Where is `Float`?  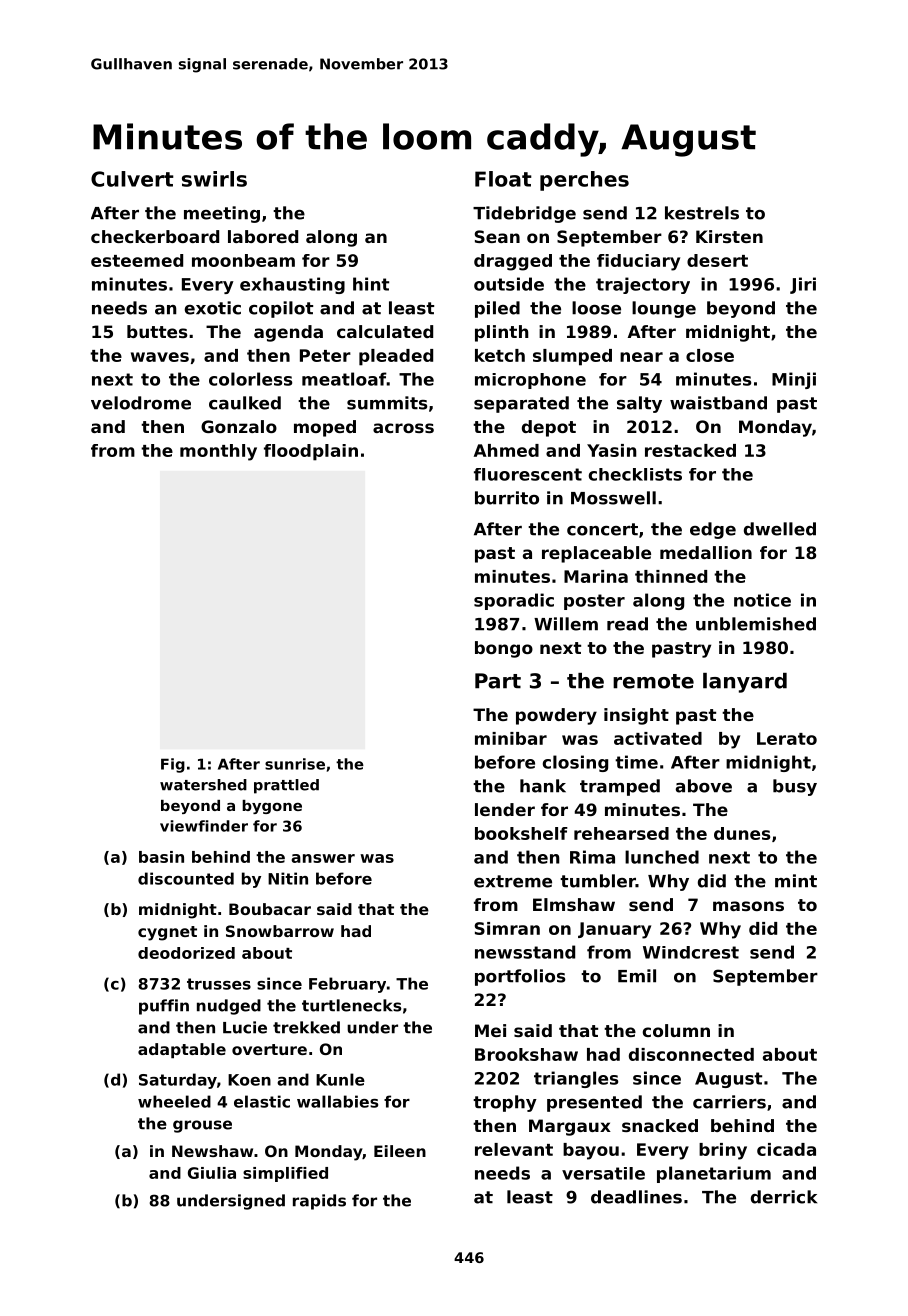 Float is located at coordinates (503, 179).
